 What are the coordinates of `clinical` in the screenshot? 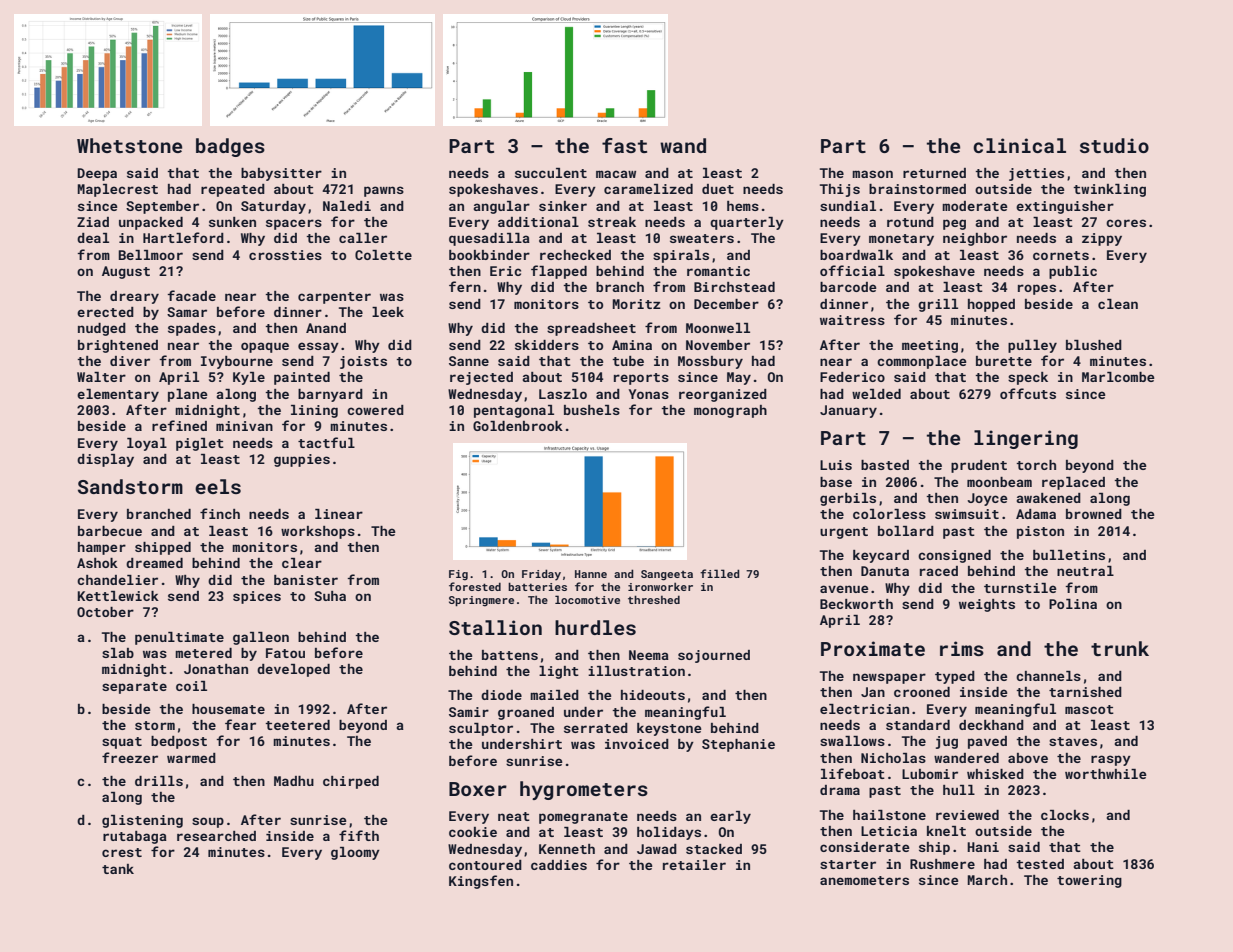 It's located at (1019, 145).
